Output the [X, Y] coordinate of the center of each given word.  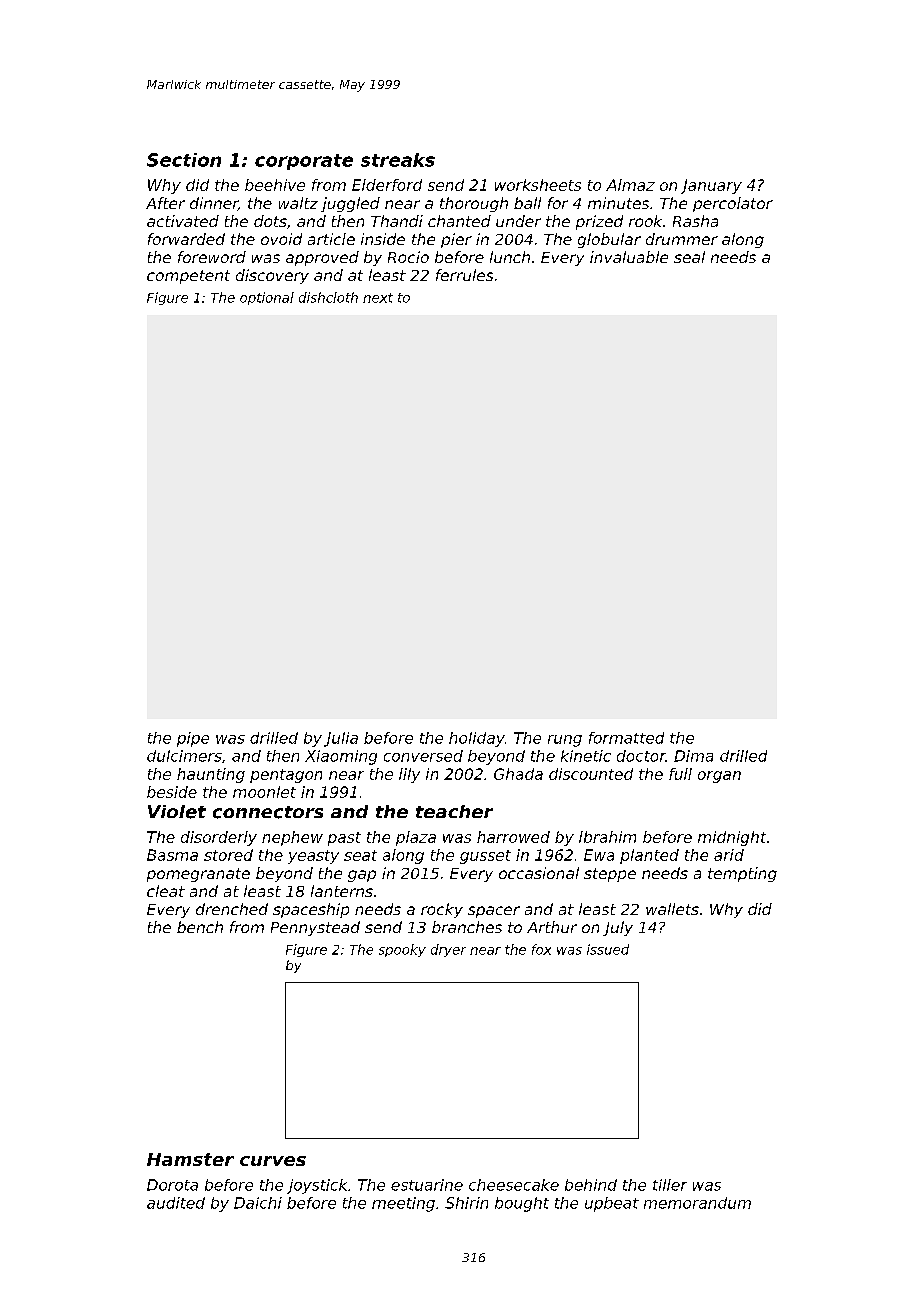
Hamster [190, 1159]
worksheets [538, 185]
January [711, 186]
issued [608, 949]
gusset [485, 857]
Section [184, 160]
